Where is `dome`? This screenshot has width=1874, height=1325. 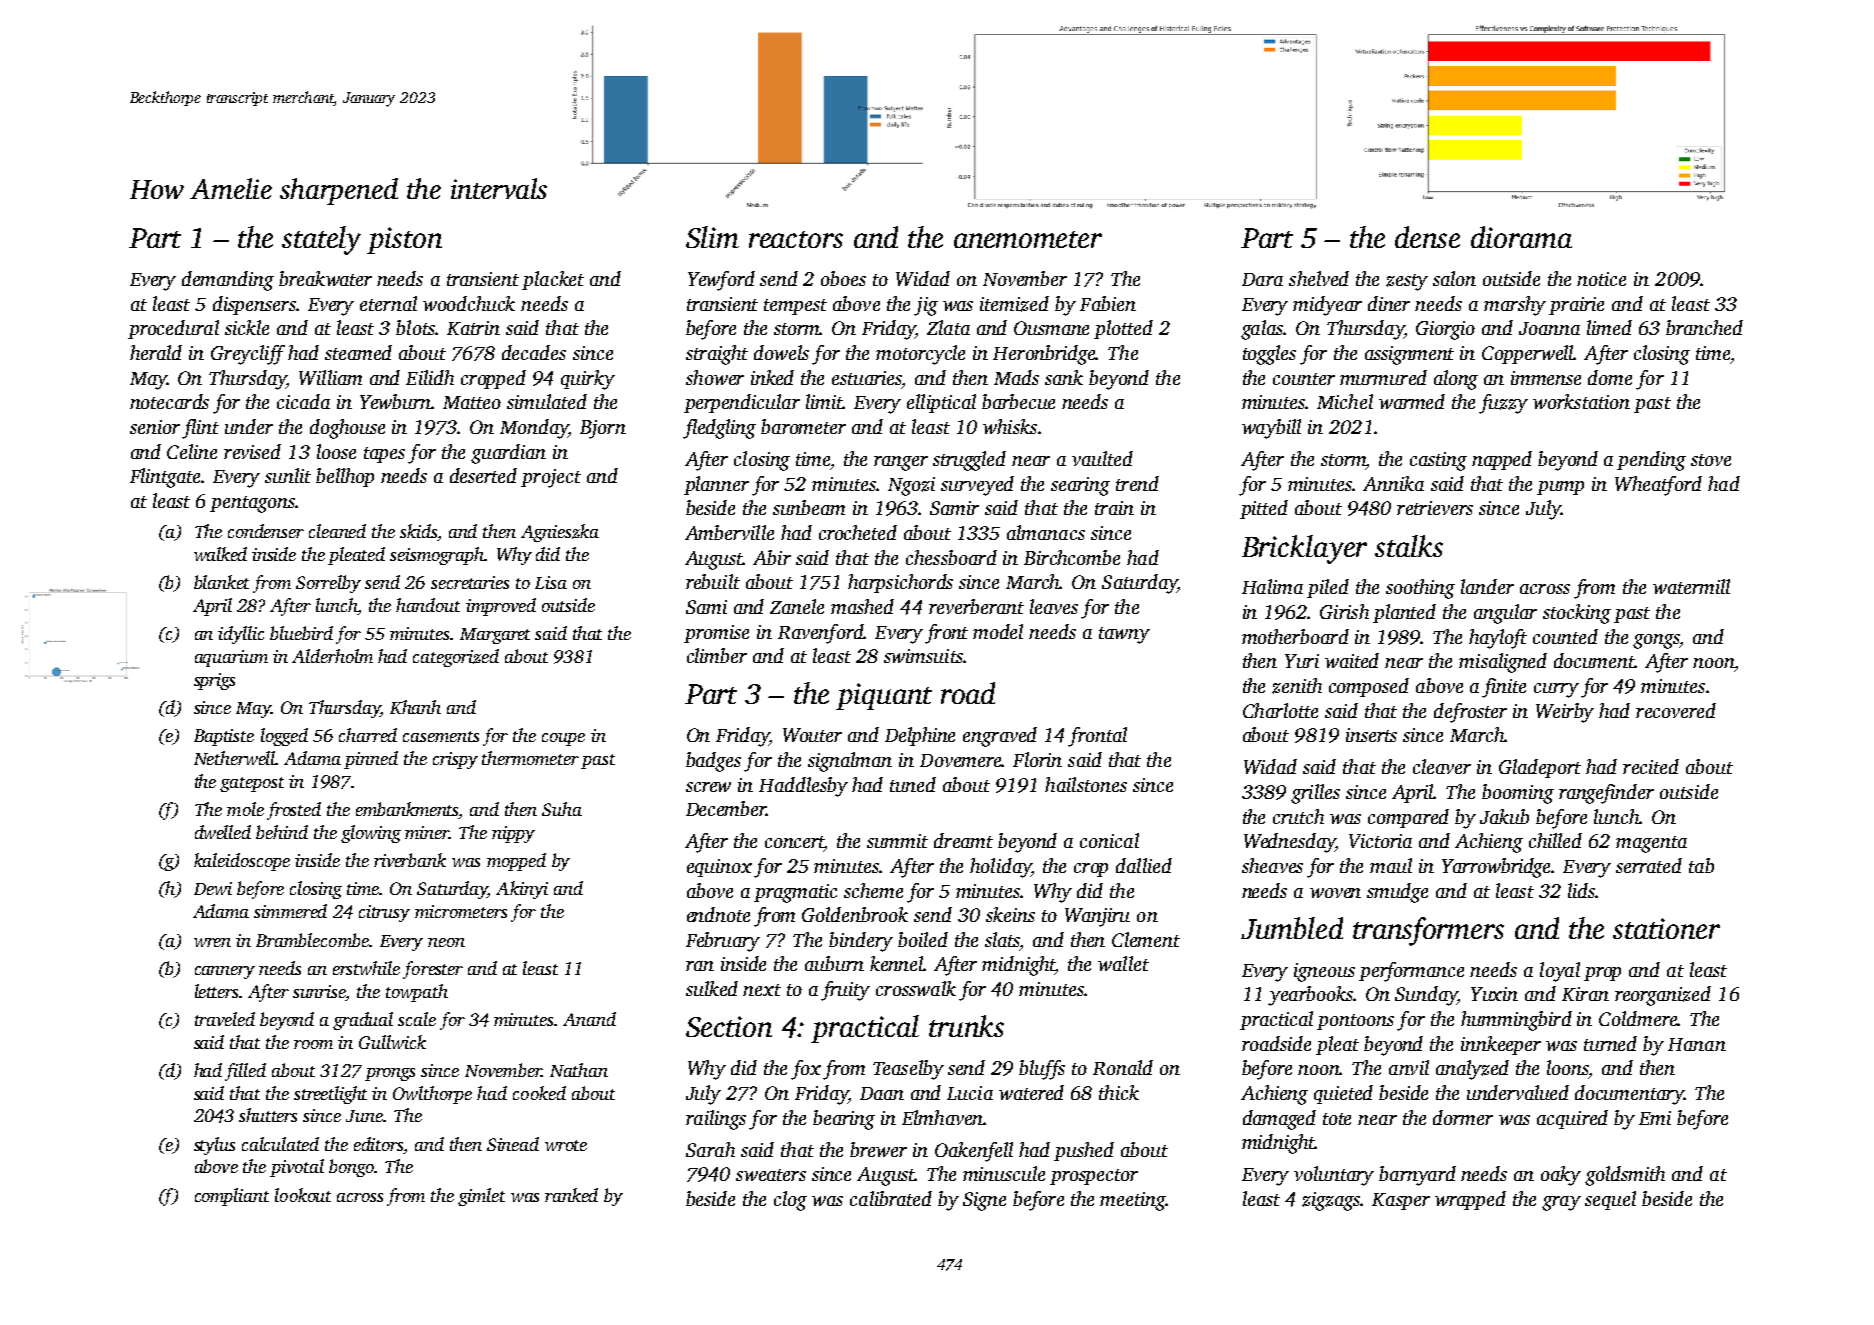 dome is located at coordinates (1610, 377).
